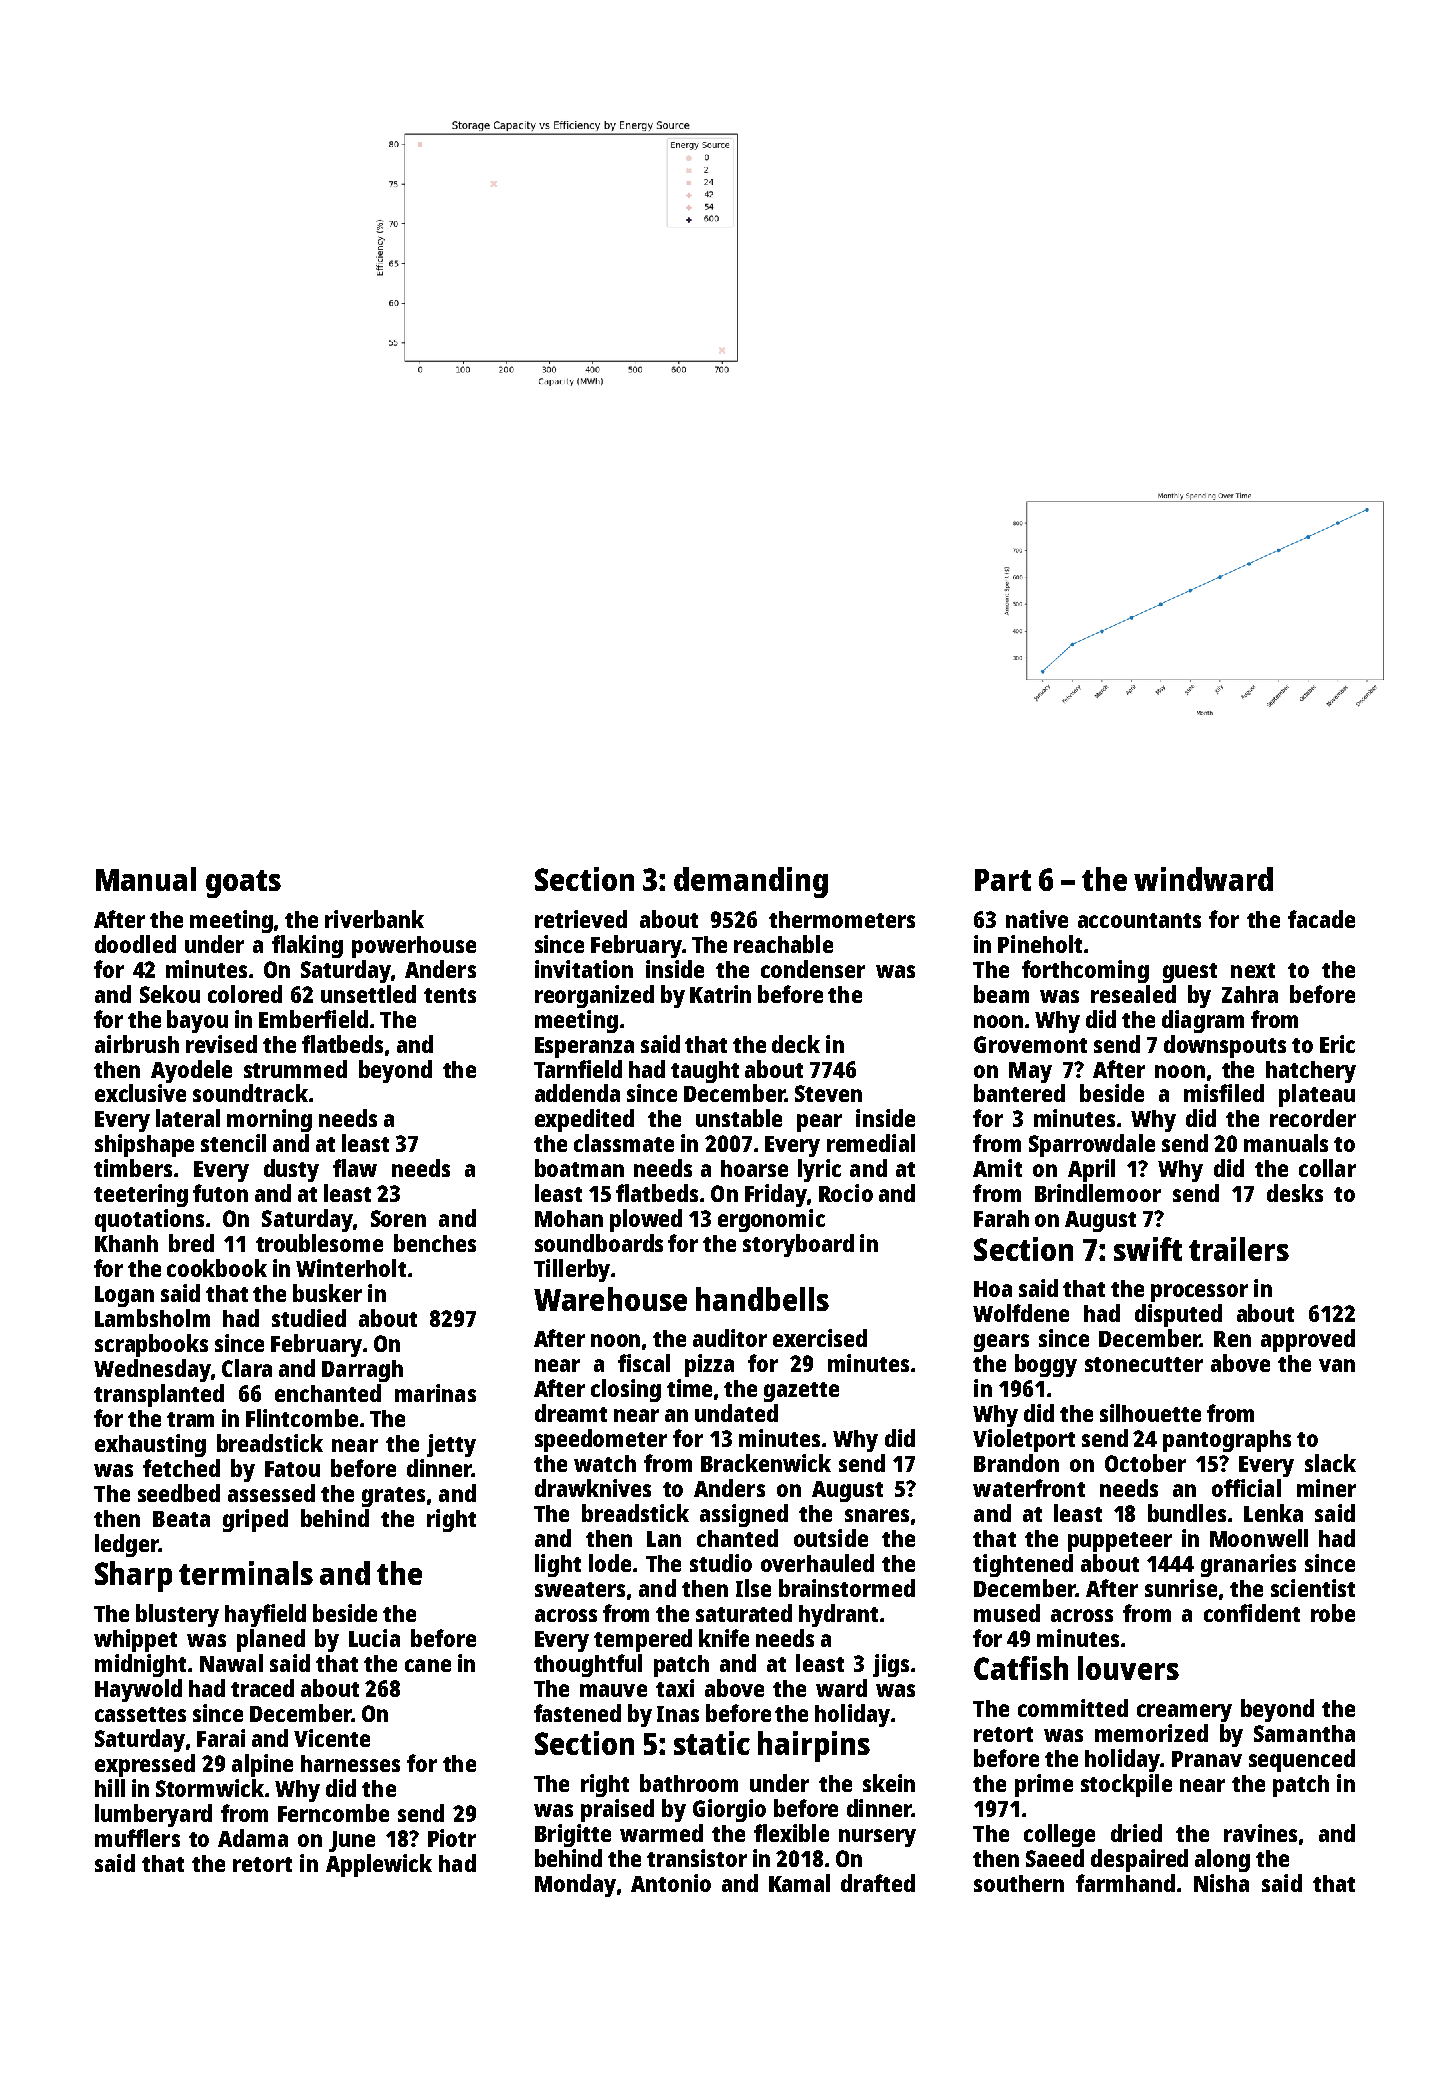 The width and height of the screenshot is (1450, 2100). I want to click on pantographs, so click(1227, 1441).
